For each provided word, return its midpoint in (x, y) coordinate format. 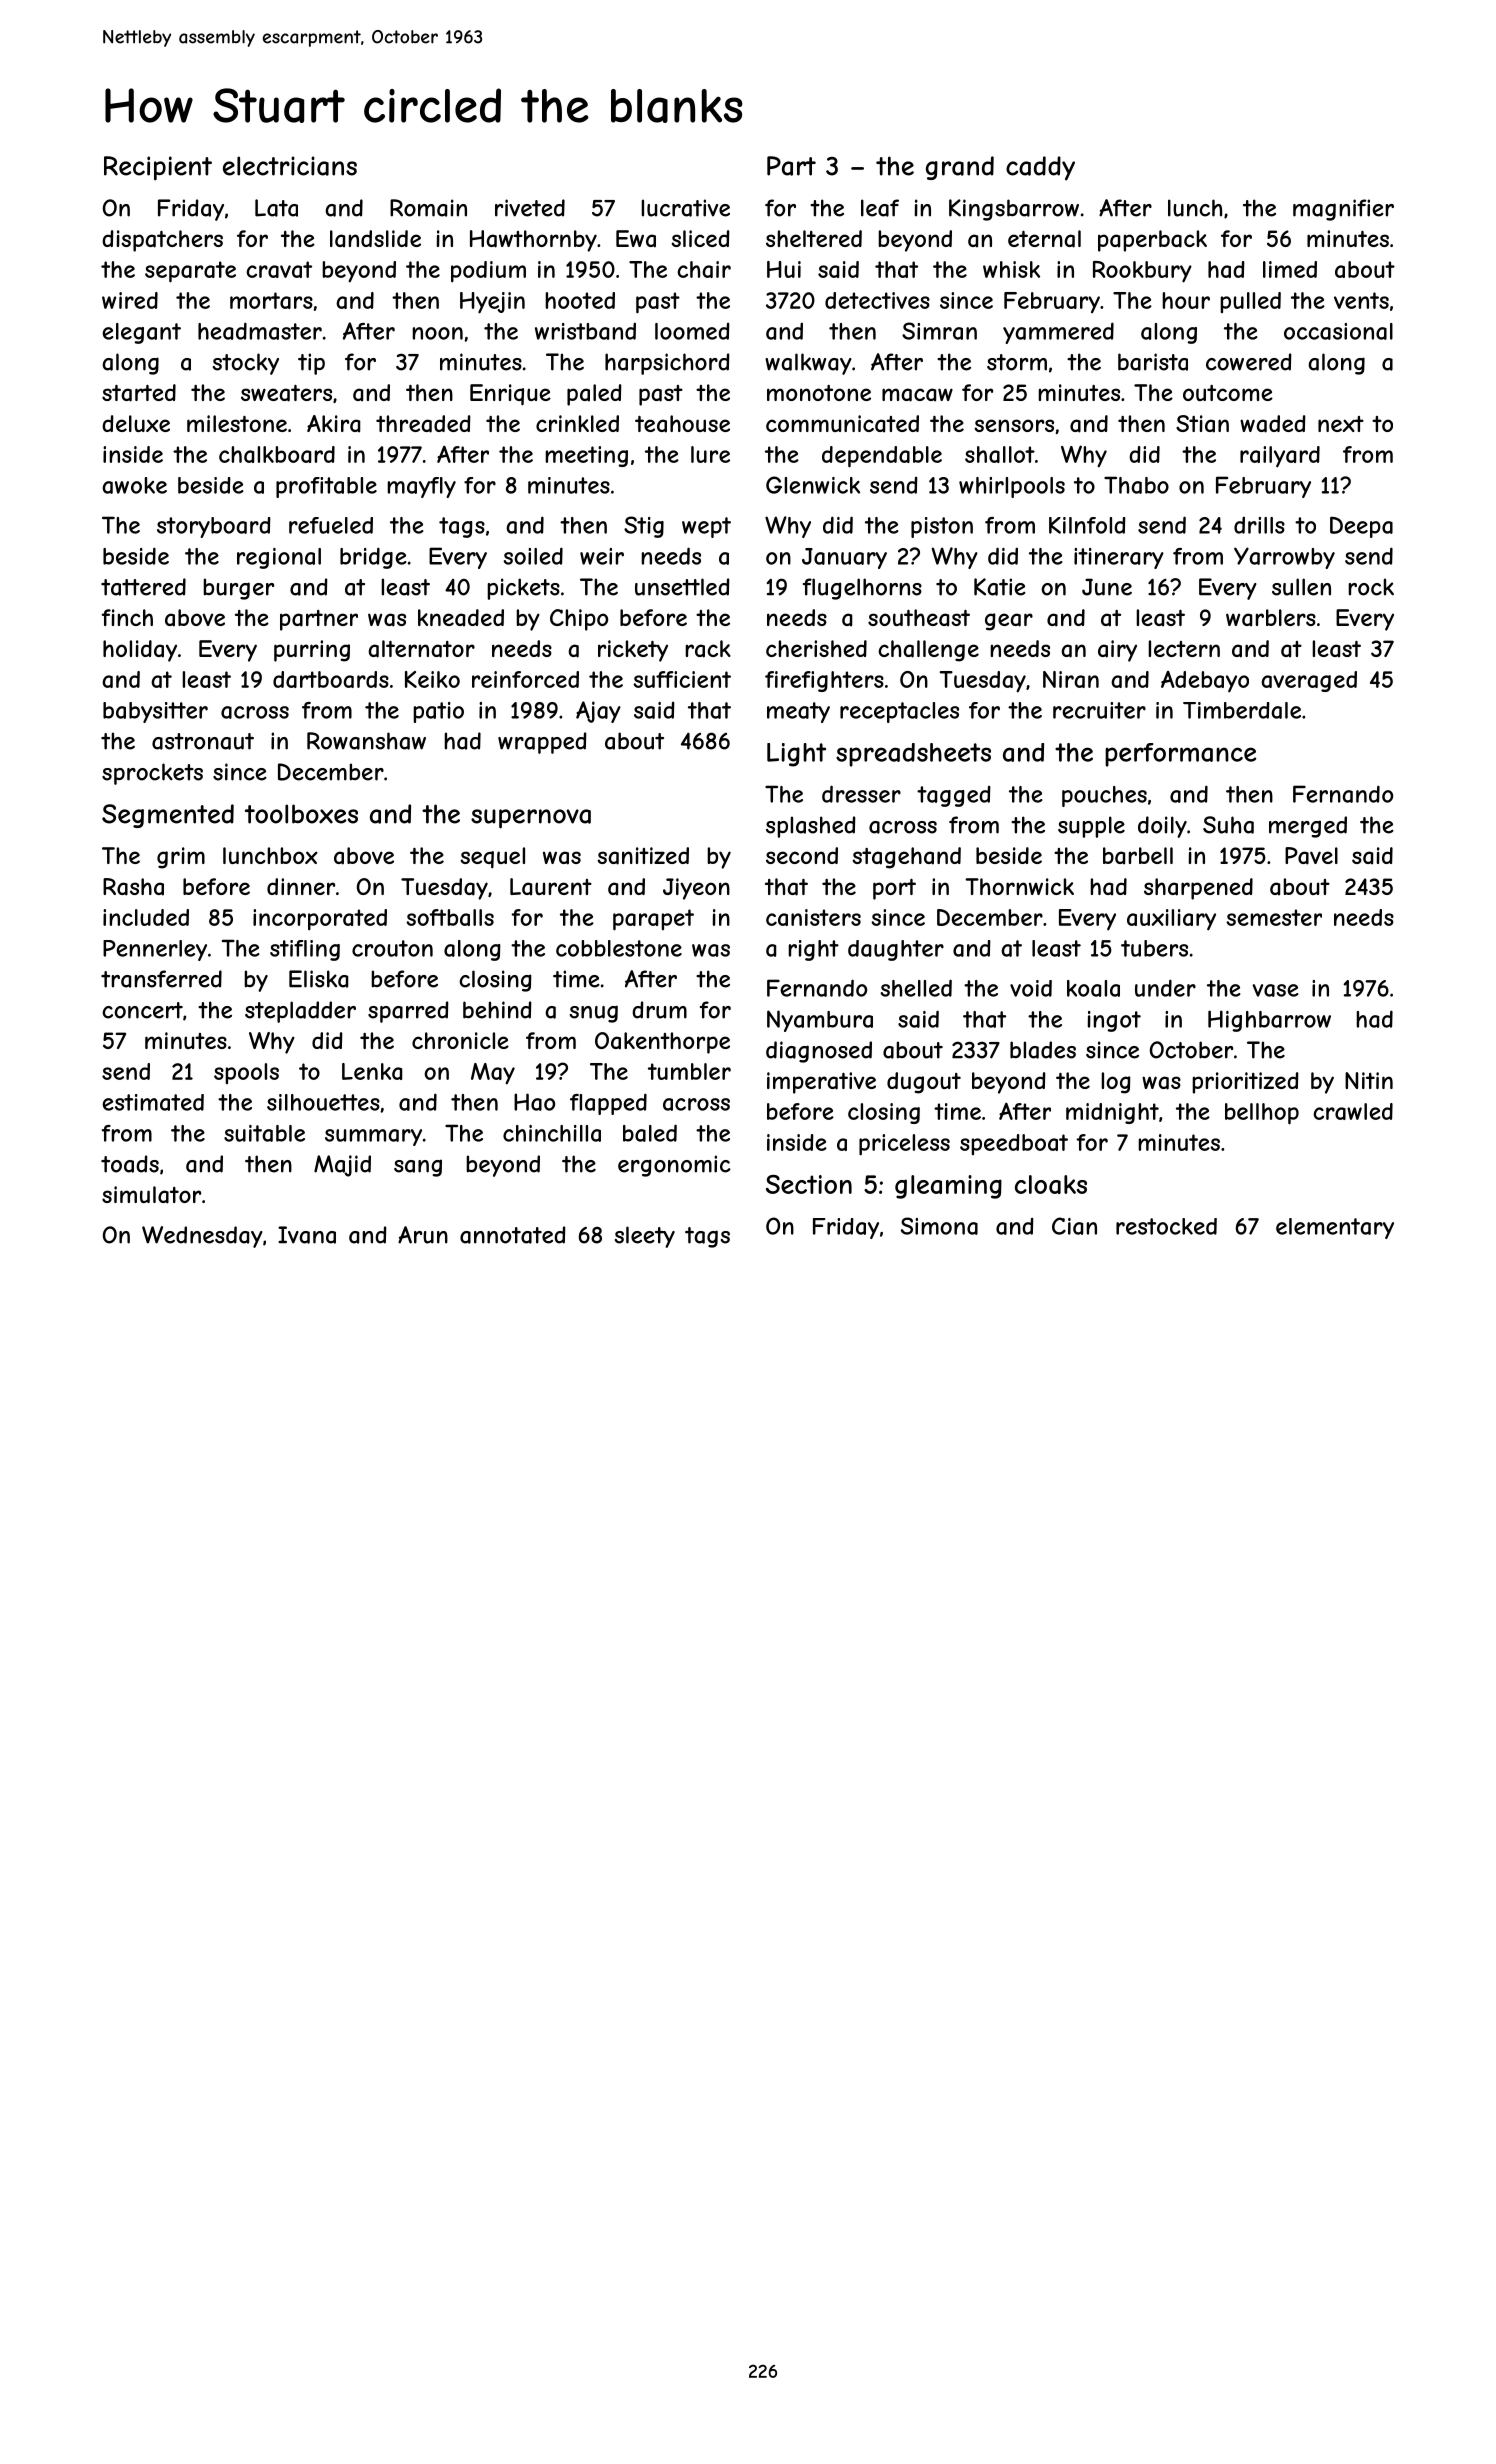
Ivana (307, 1235)
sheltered (814, 238)
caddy (1040, 168)
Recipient (158, 168)
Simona (939, 1226)
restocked (1166, 1226)
